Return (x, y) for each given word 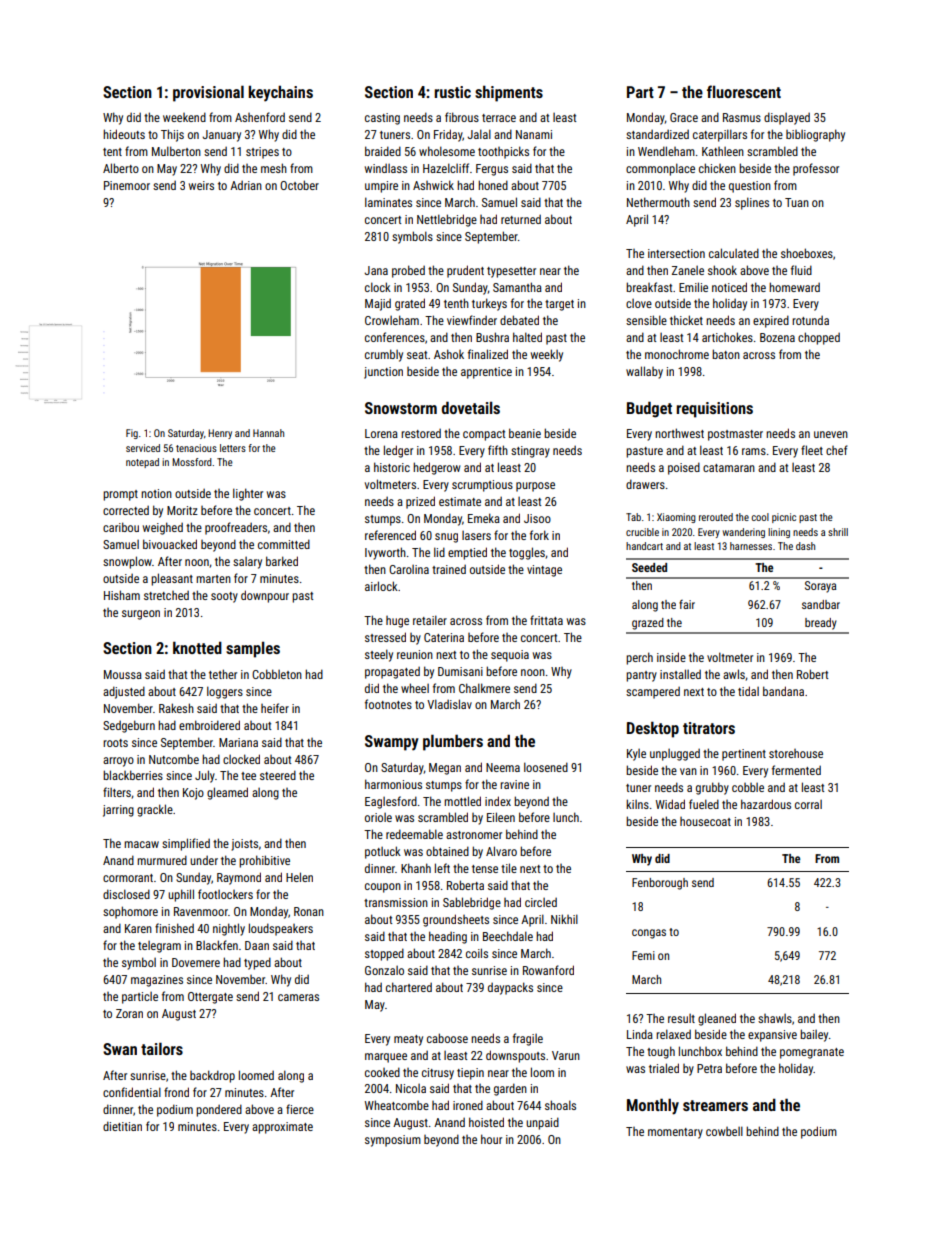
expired (771, 321)
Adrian (246, 185)
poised (684, 468)
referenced (390, 535)
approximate (282, 1128)
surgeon (141, 615)
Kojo (193, 794)
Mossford (192, 462)
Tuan (797, 202)
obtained (447, 851)
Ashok (449, 354)
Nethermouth (658, 202)
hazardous (766, 804)
